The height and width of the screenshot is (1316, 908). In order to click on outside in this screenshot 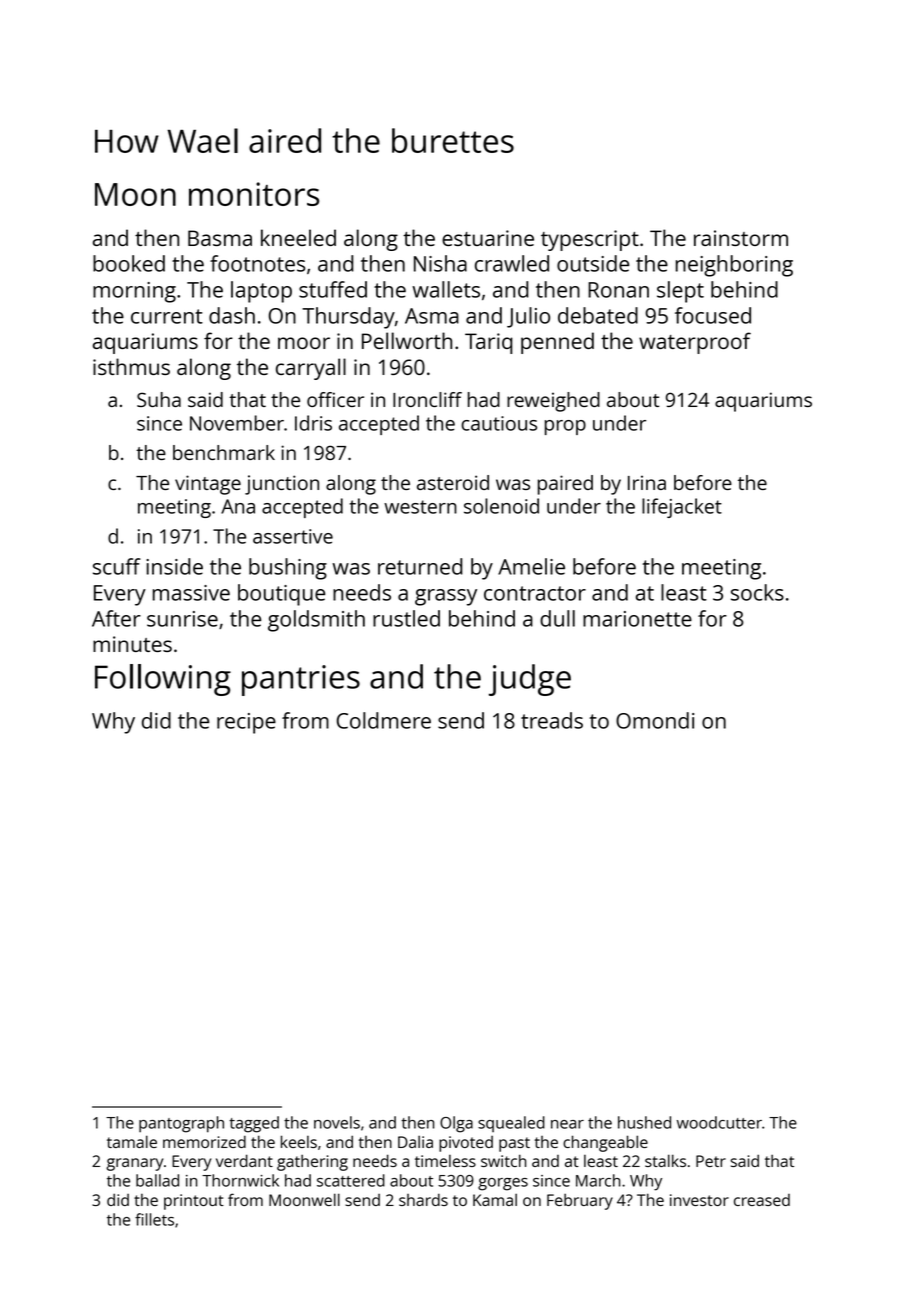, I will do `click(593, 263)`.
